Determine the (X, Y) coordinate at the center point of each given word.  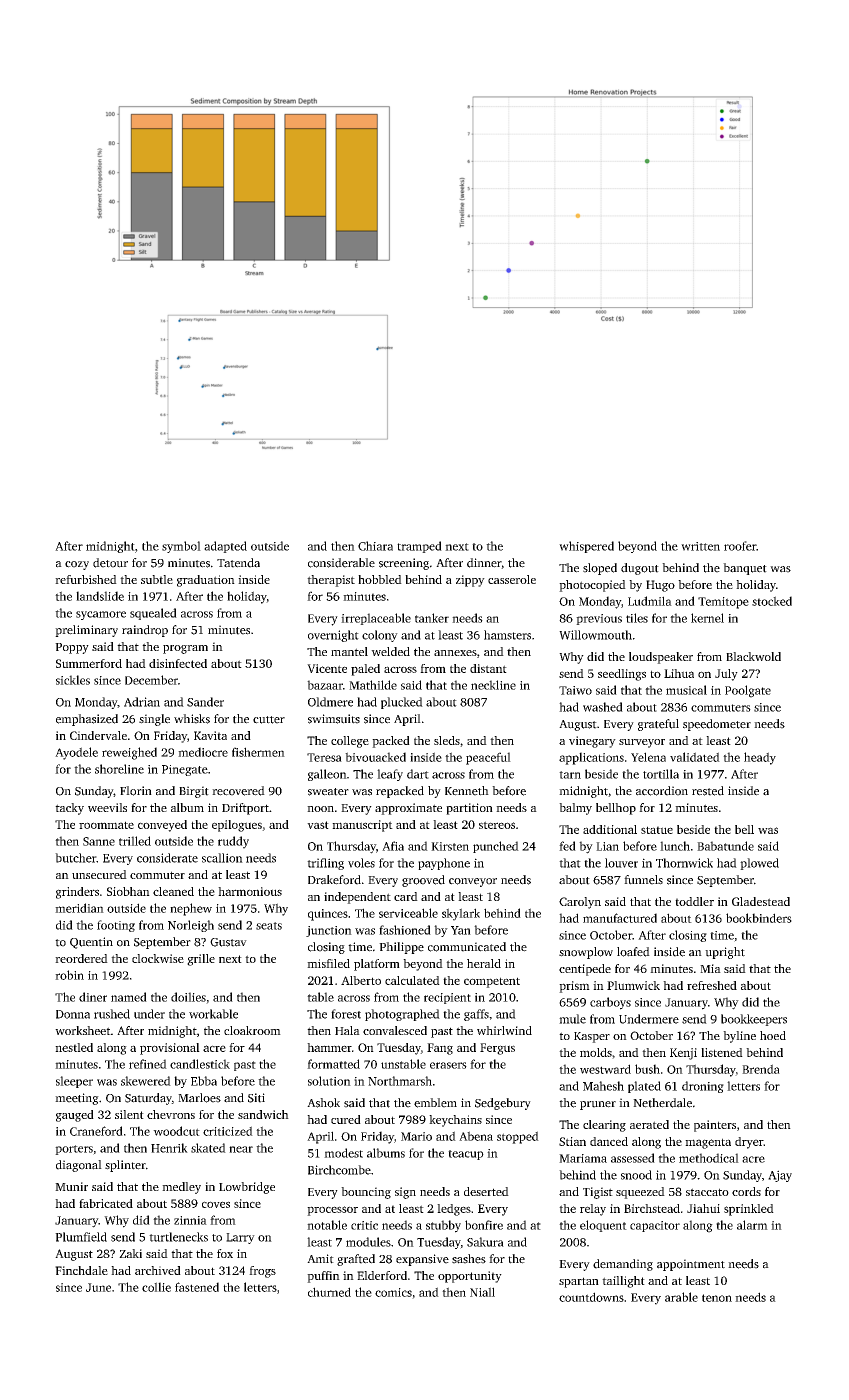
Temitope (723, 603)
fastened (197, 1287)
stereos (497, 825)
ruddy (233, 842)
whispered (586, 547)
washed (603, 707)
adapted (225, 547)
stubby (443, 1226)
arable (681, 1297)
